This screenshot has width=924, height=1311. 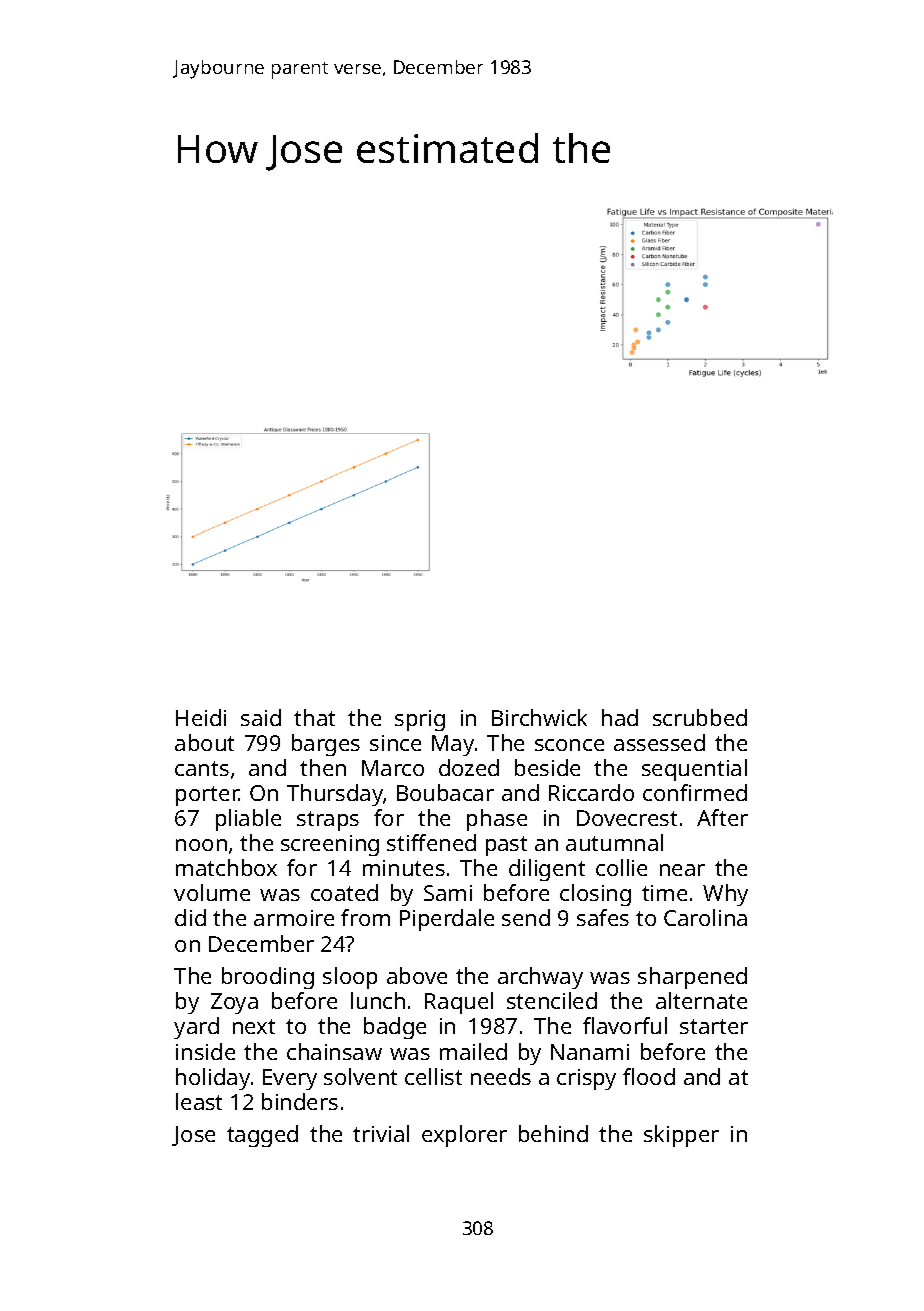 I want to click on armoire, so click(x=294, y=918).
